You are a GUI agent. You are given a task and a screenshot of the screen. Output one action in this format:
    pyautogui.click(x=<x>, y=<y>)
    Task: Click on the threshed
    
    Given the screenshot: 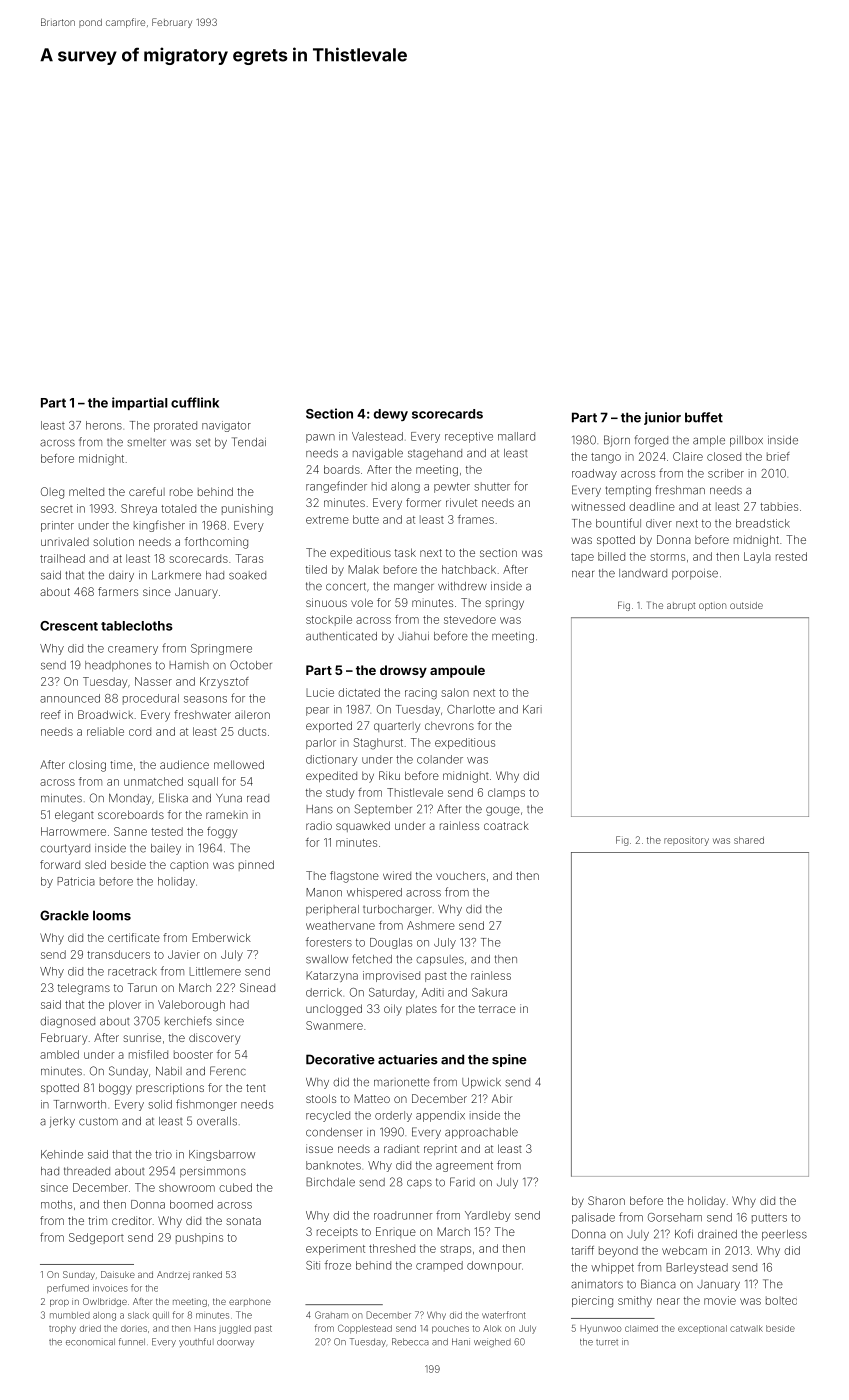 What is the action you would take?
    pyautogui.click(x=392, y=1248)
